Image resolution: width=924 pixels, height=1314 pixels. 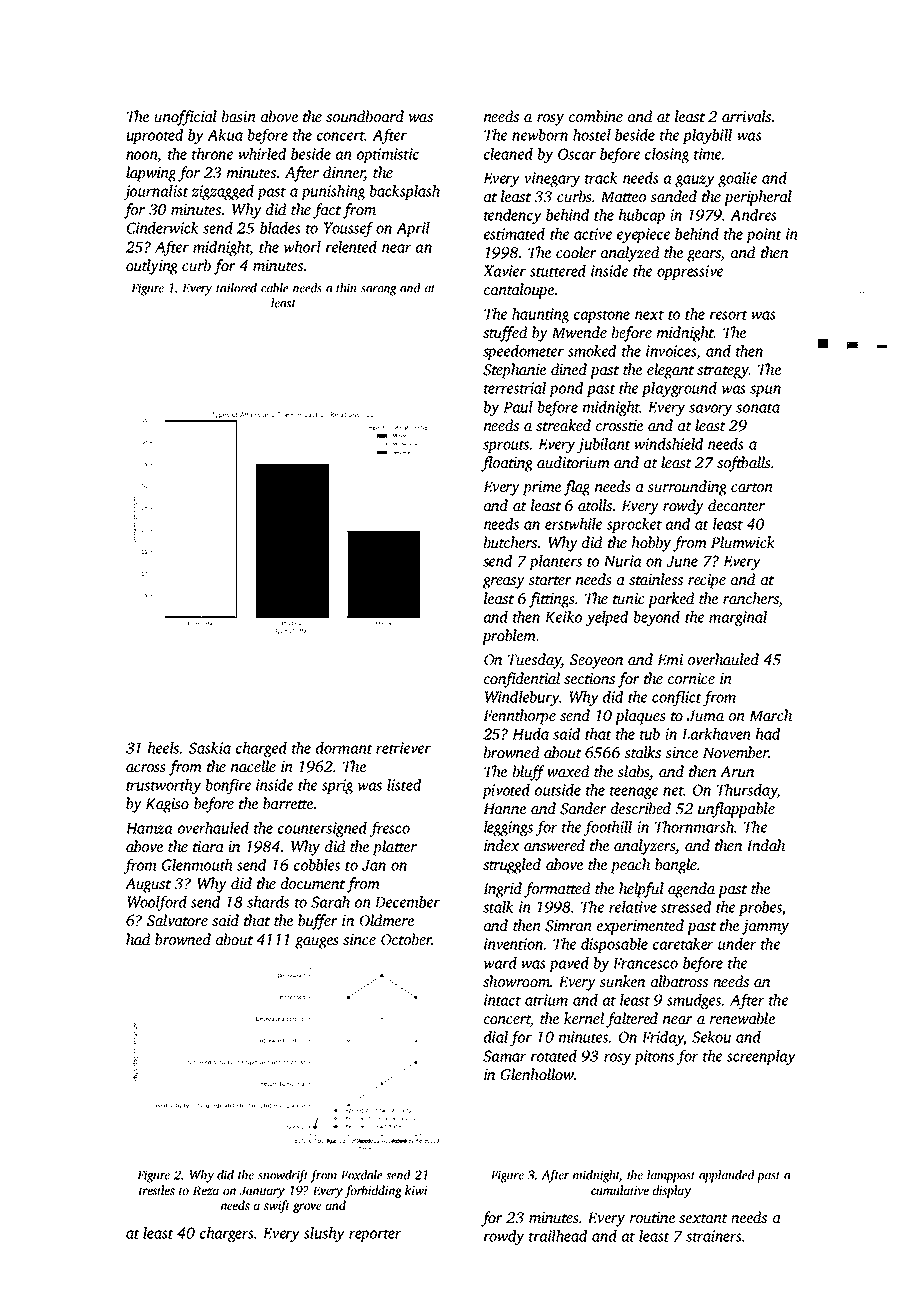 What do you see at coordinates (651, 544) in the screenshot?
I see `hobby` at bounding box center [651, 544].
